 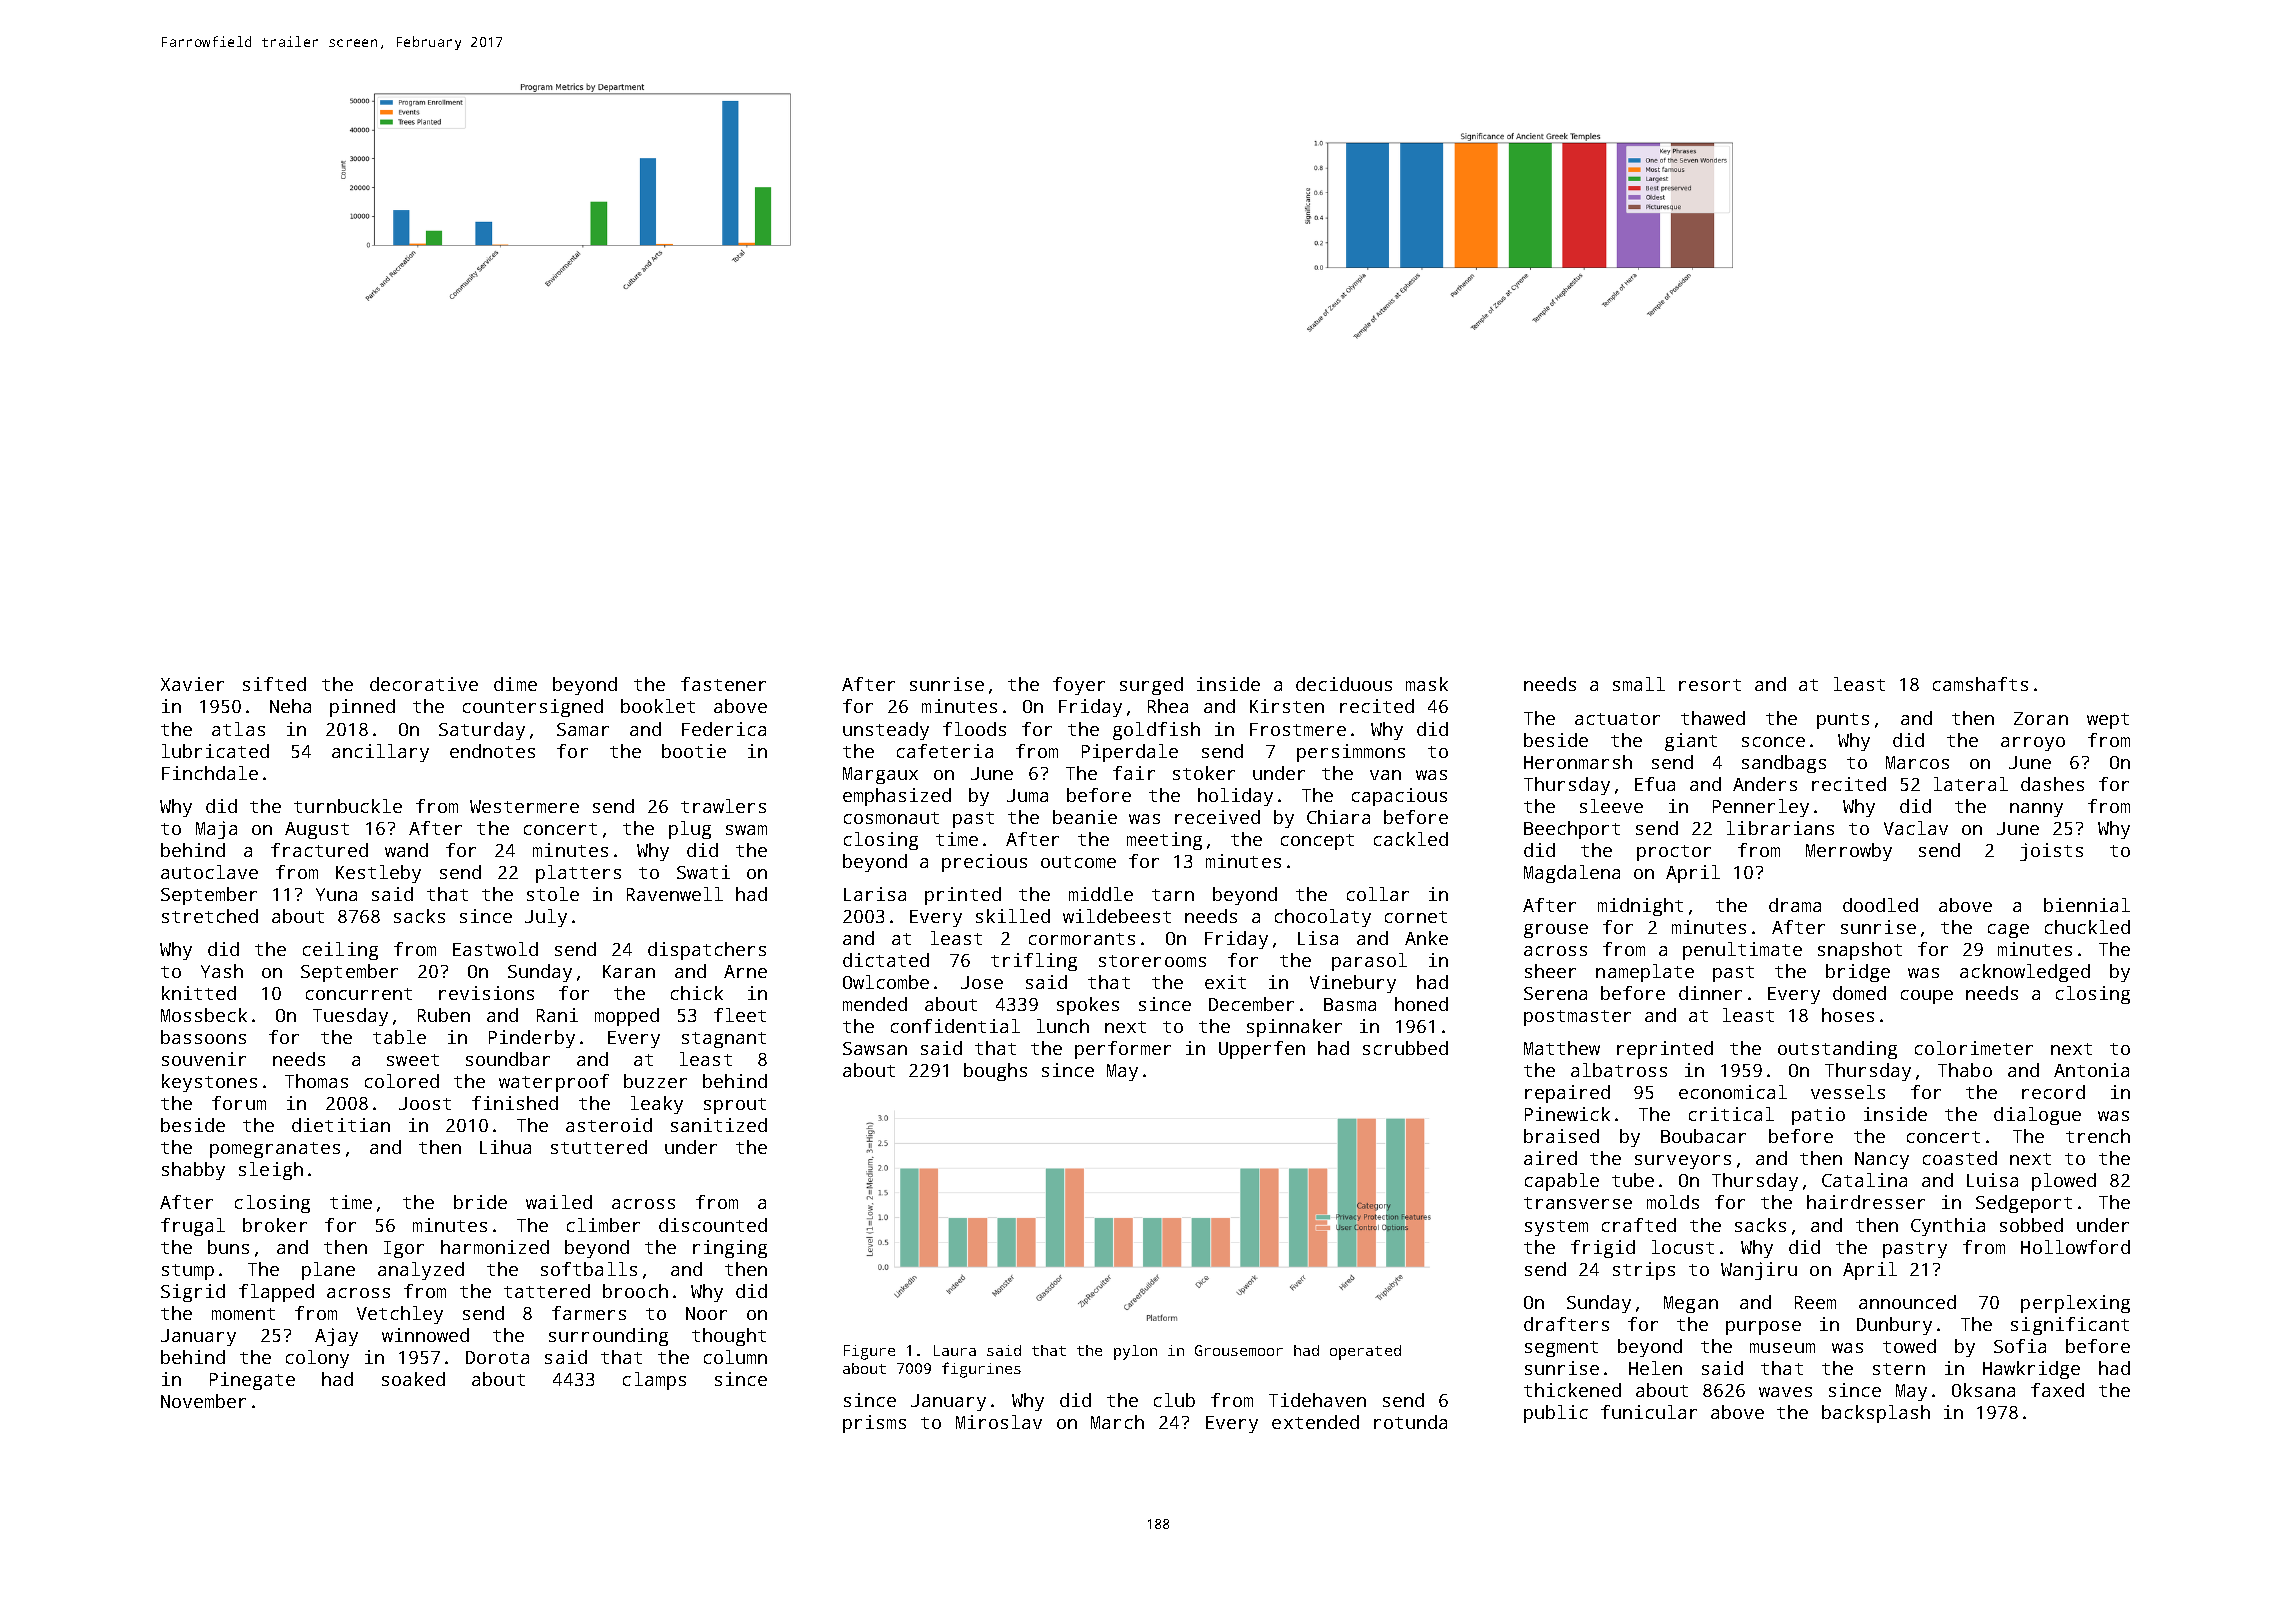 I want to click on booklet, so click(x=658, y=706).
